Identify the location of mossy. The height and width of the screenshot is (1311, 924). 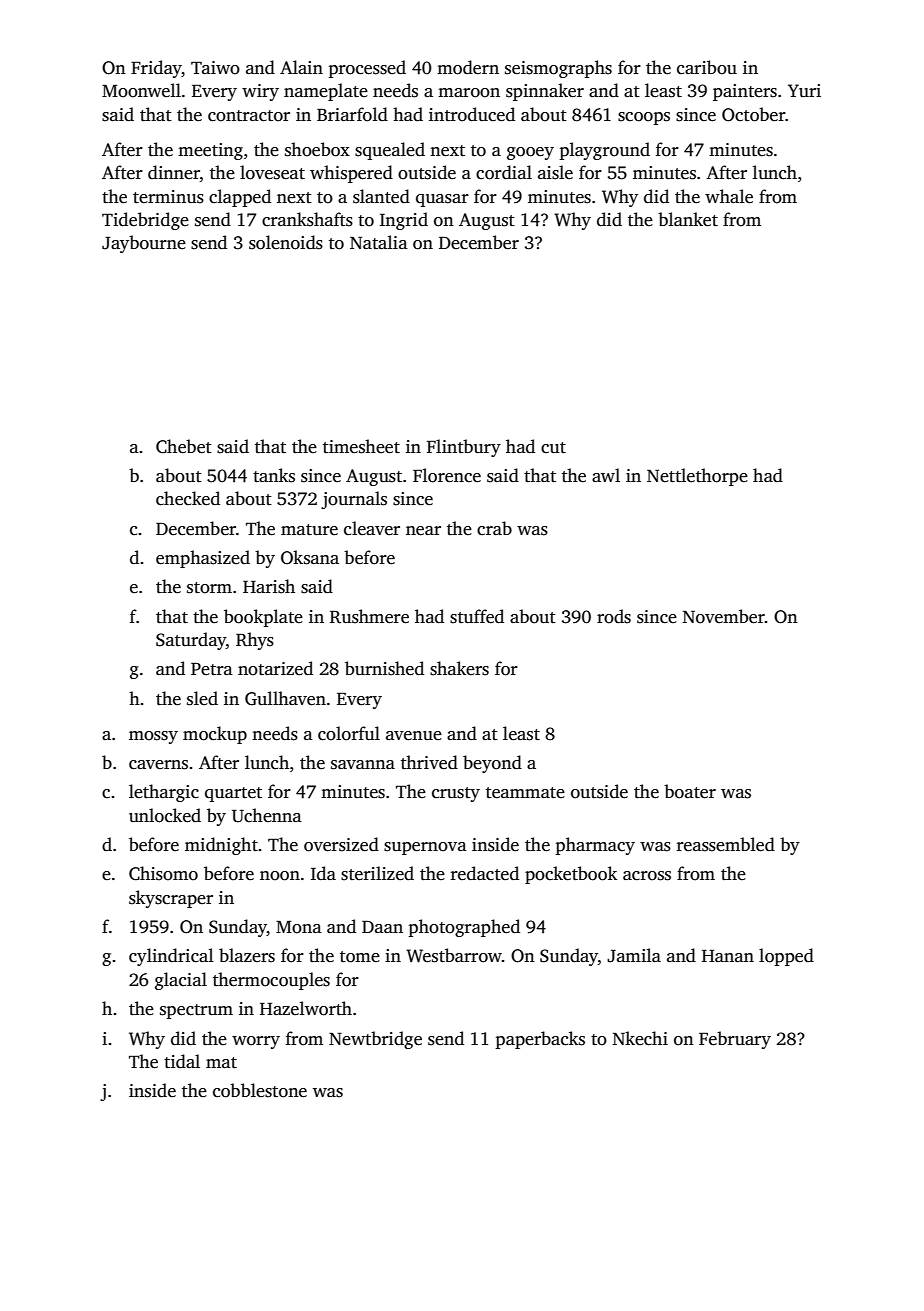
(153, 737).
